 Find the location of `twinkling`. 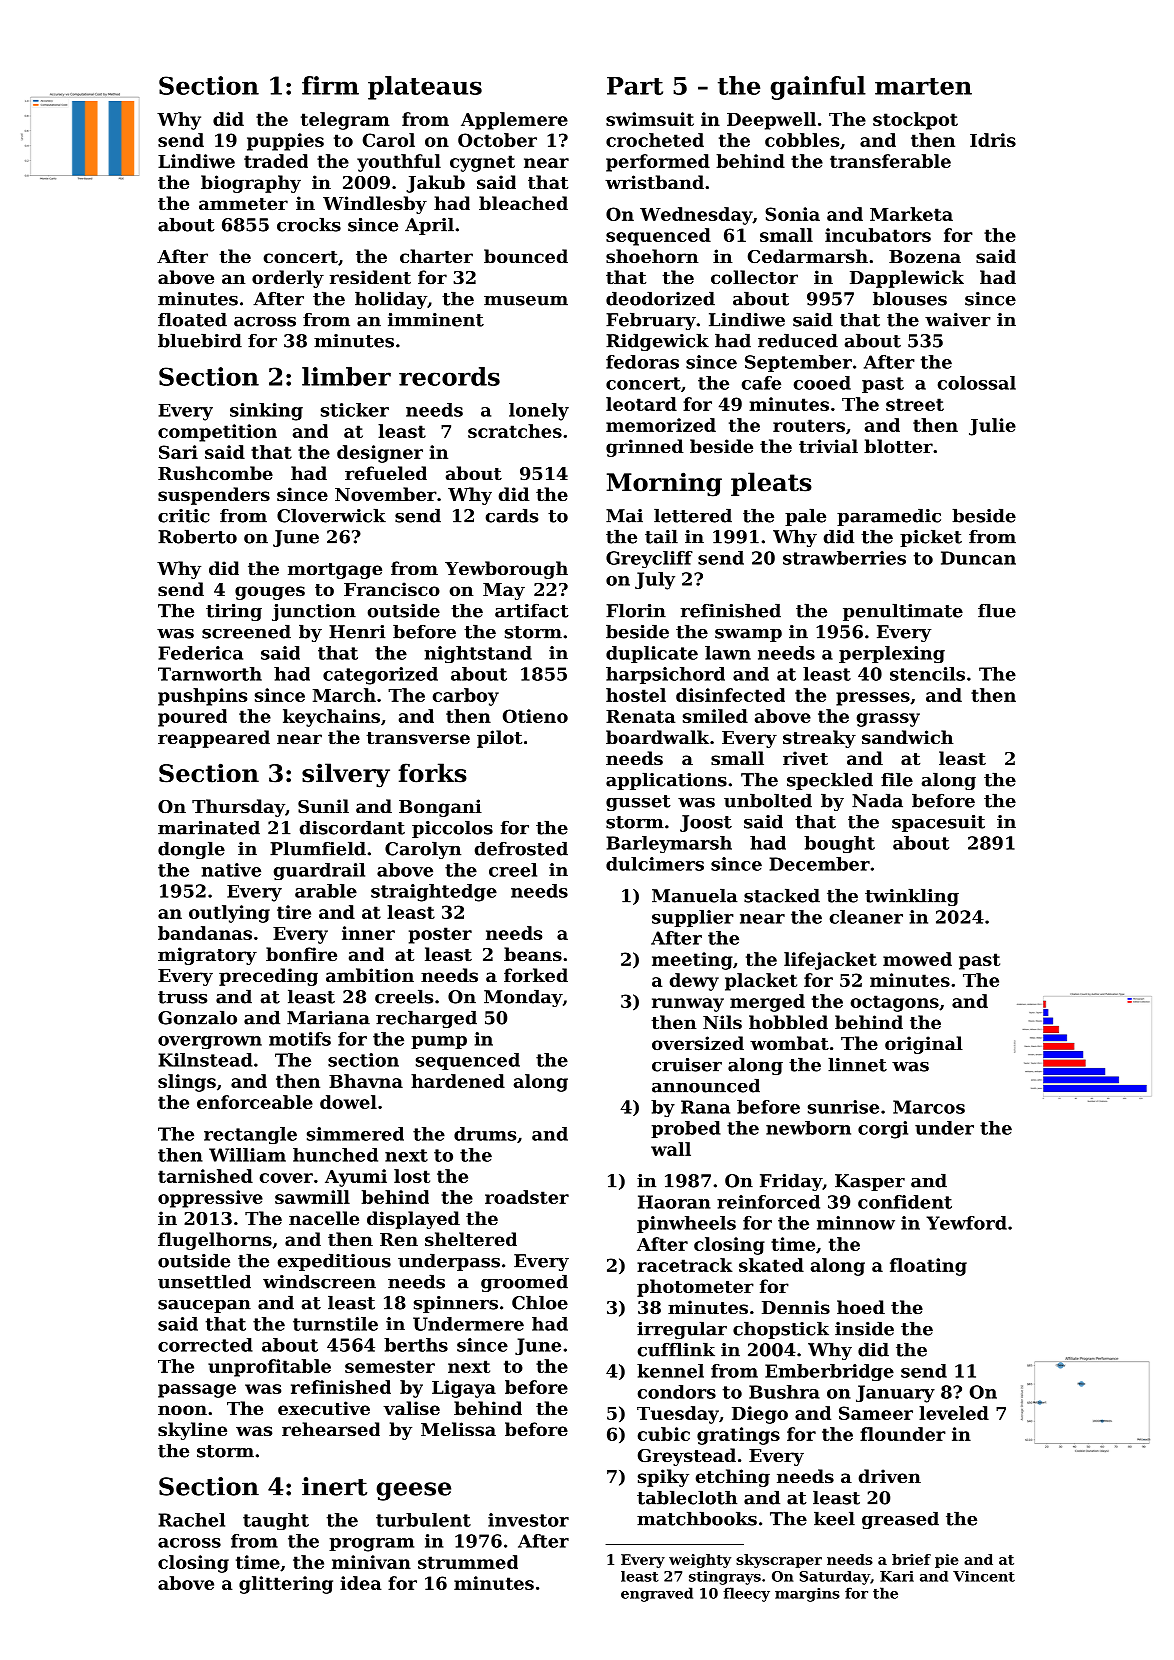

twinkling is located at coordinates (912, 897).
